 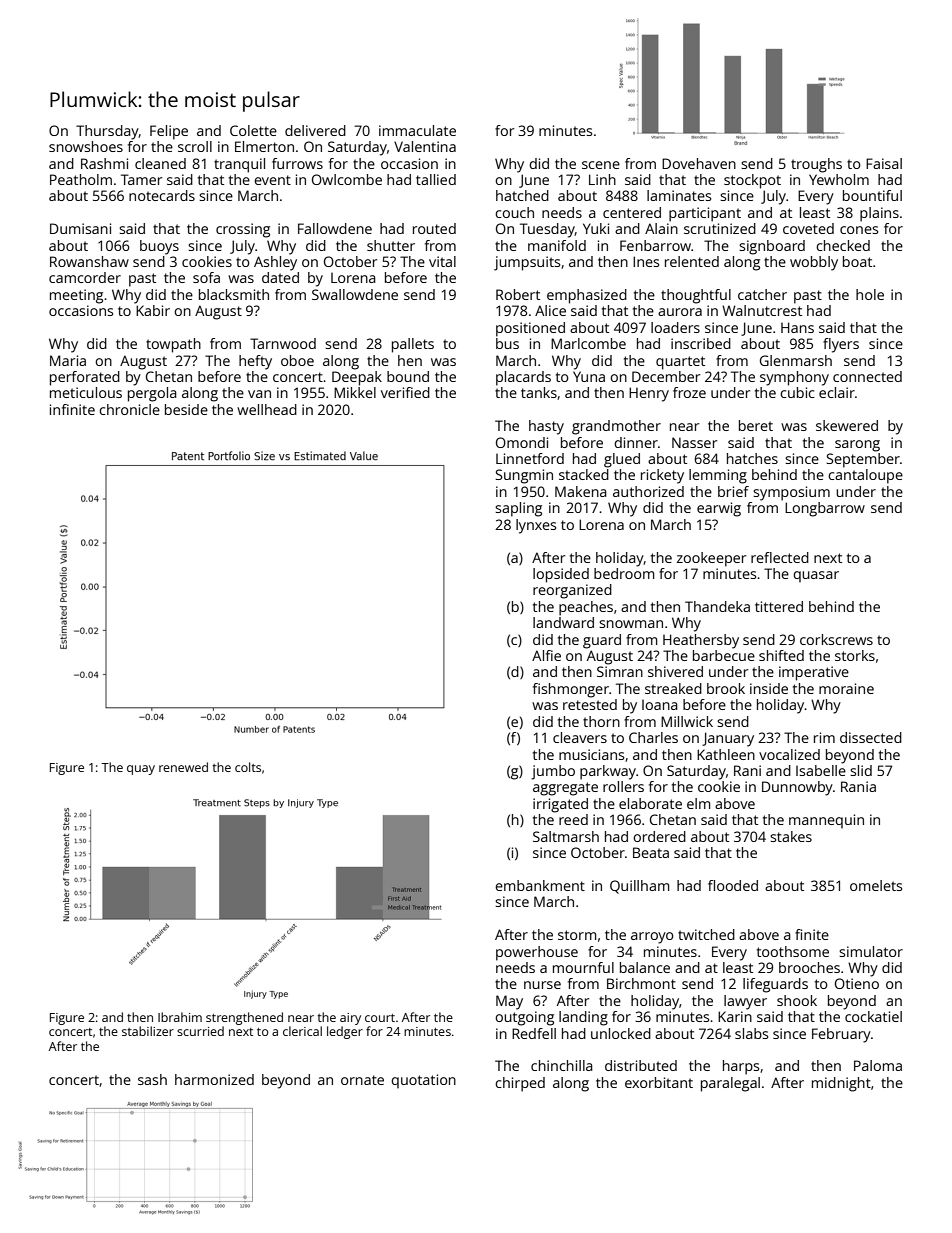 What do you see at coordinates (86, 146) in the document?
I see `snowshoes` at bounding box center [86, 146].
